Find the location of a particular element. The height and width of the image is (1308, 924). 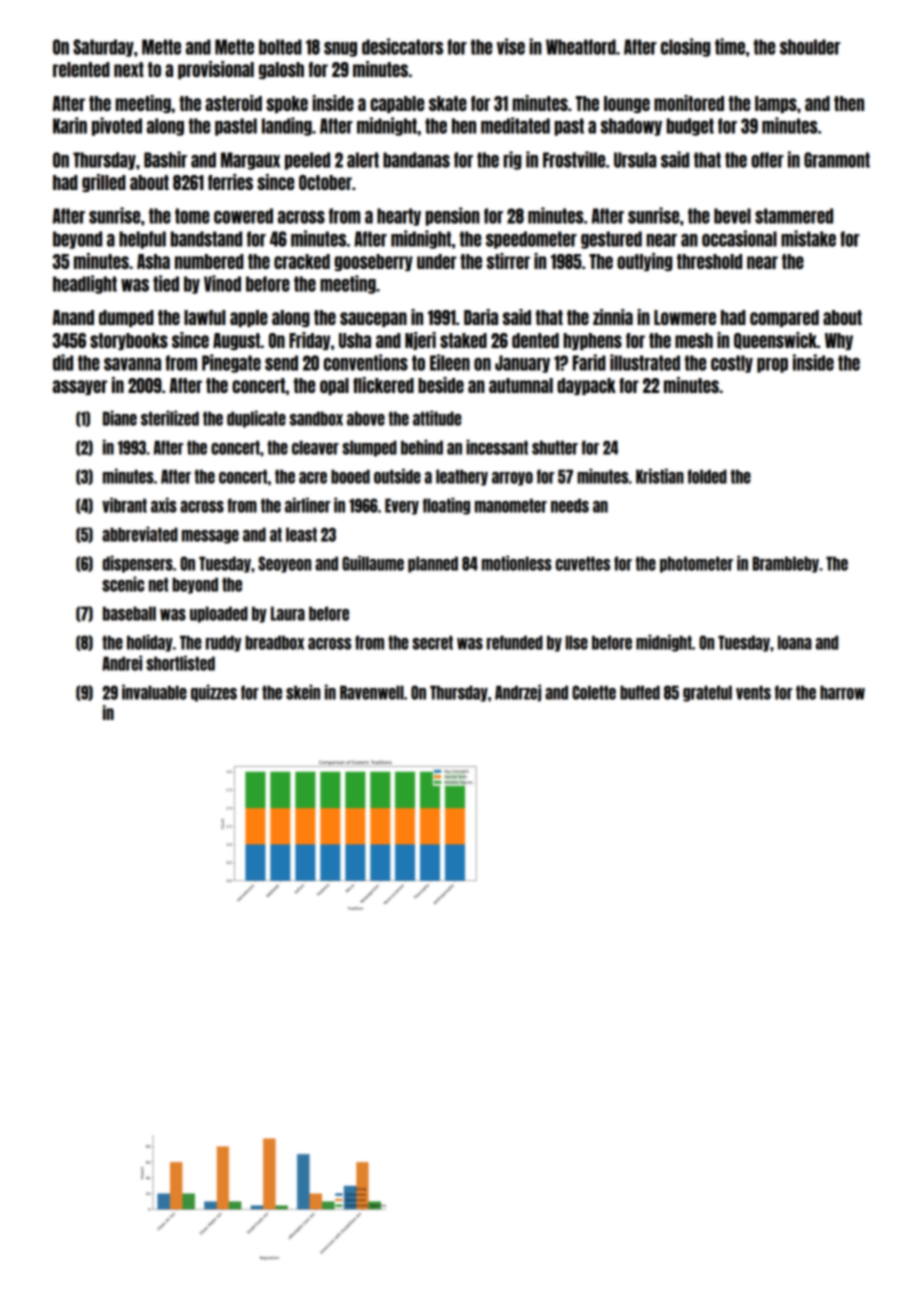

Wheatford is located at coordinates (581, 47).
